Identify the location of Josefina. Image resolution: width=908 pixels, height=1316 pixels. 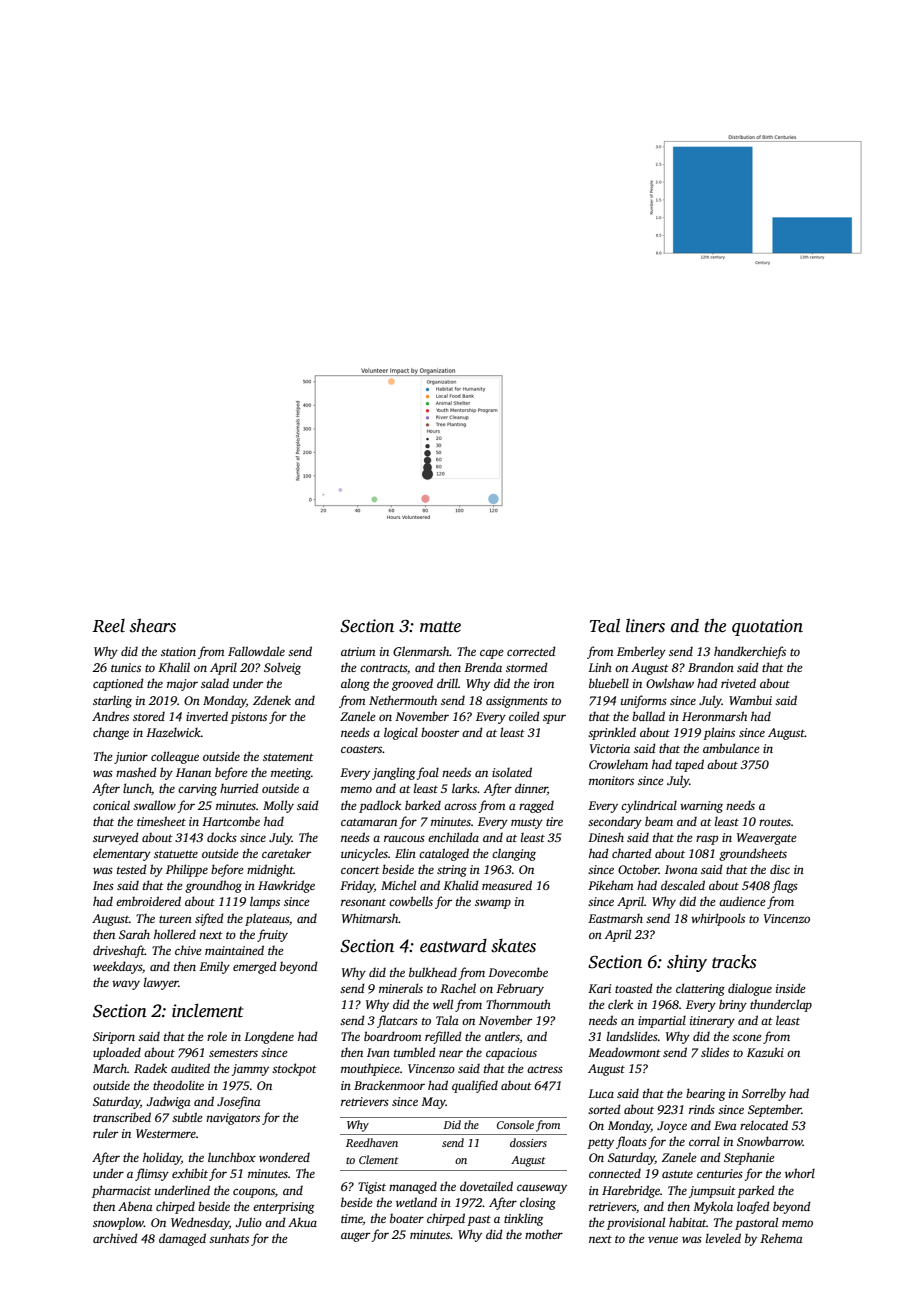
(239, 1102).
